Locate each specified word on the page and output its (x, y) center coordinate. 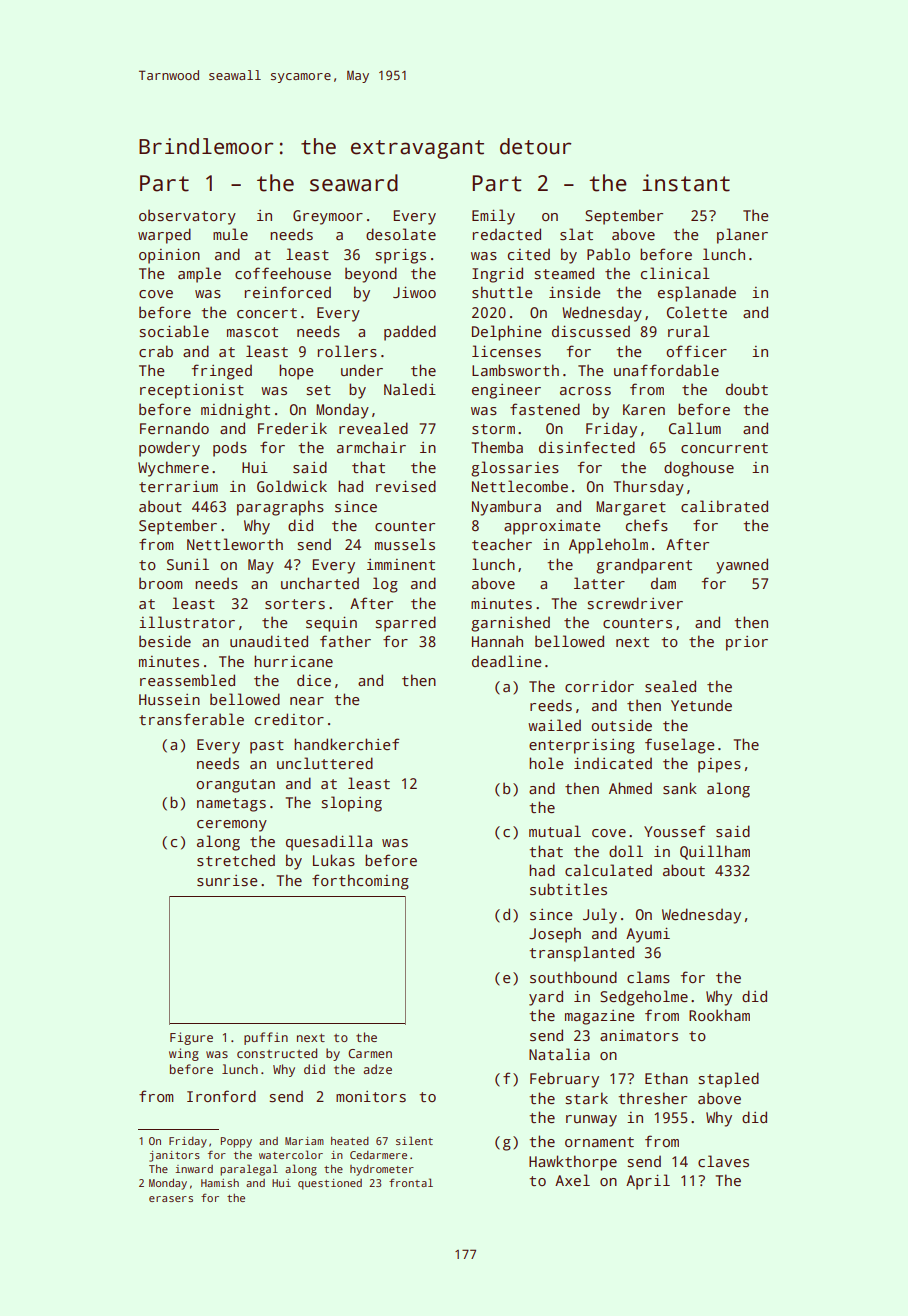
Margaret (631, 508)
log (385, 585)
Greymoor (328, 217)
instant (686, 183)
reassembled (187, 680)
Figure (191, 1038)
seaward (354, 183)
